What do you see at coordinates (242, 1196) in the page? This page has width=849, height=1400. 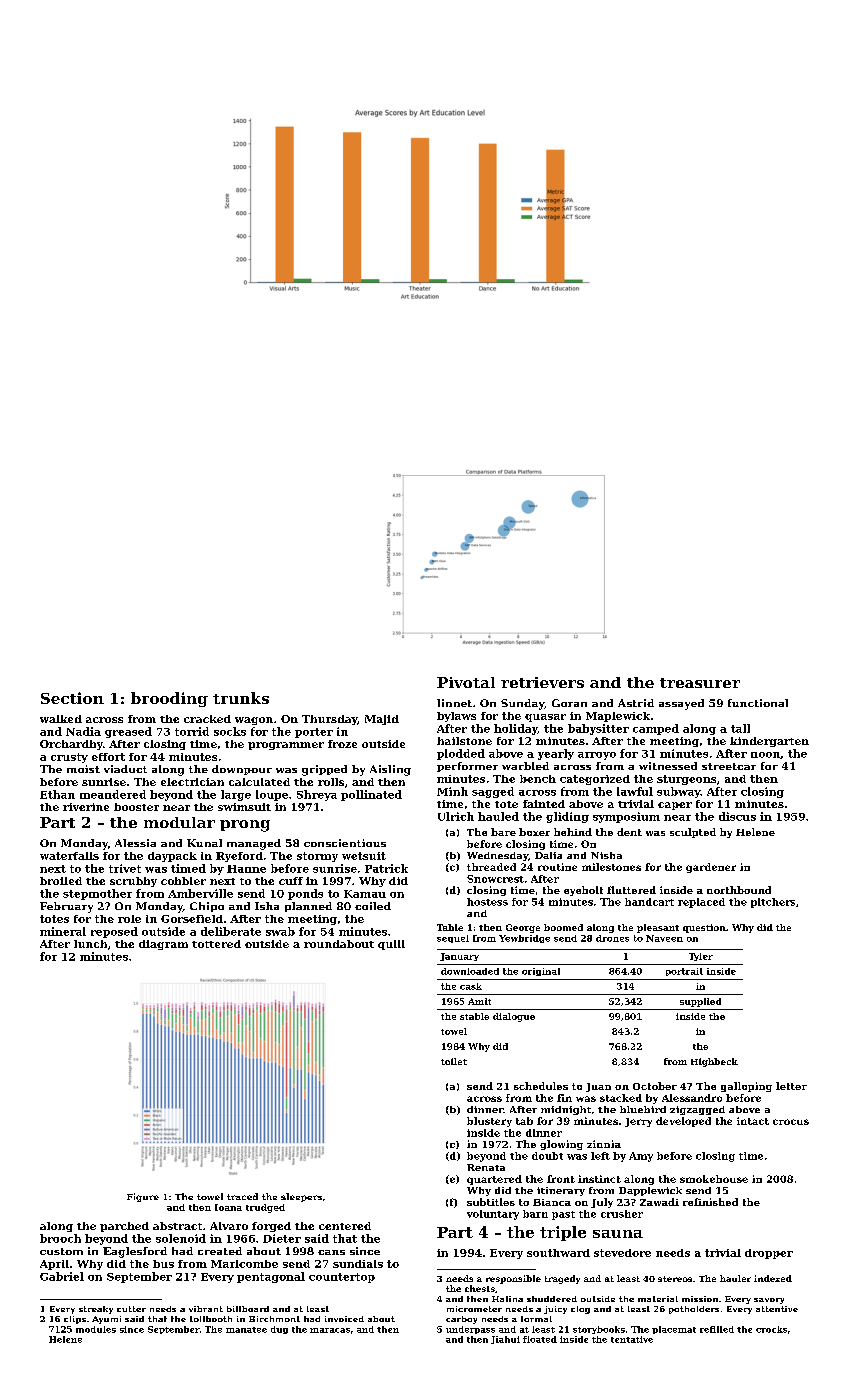 I see `traced` at bounding box center [242, 1196].
